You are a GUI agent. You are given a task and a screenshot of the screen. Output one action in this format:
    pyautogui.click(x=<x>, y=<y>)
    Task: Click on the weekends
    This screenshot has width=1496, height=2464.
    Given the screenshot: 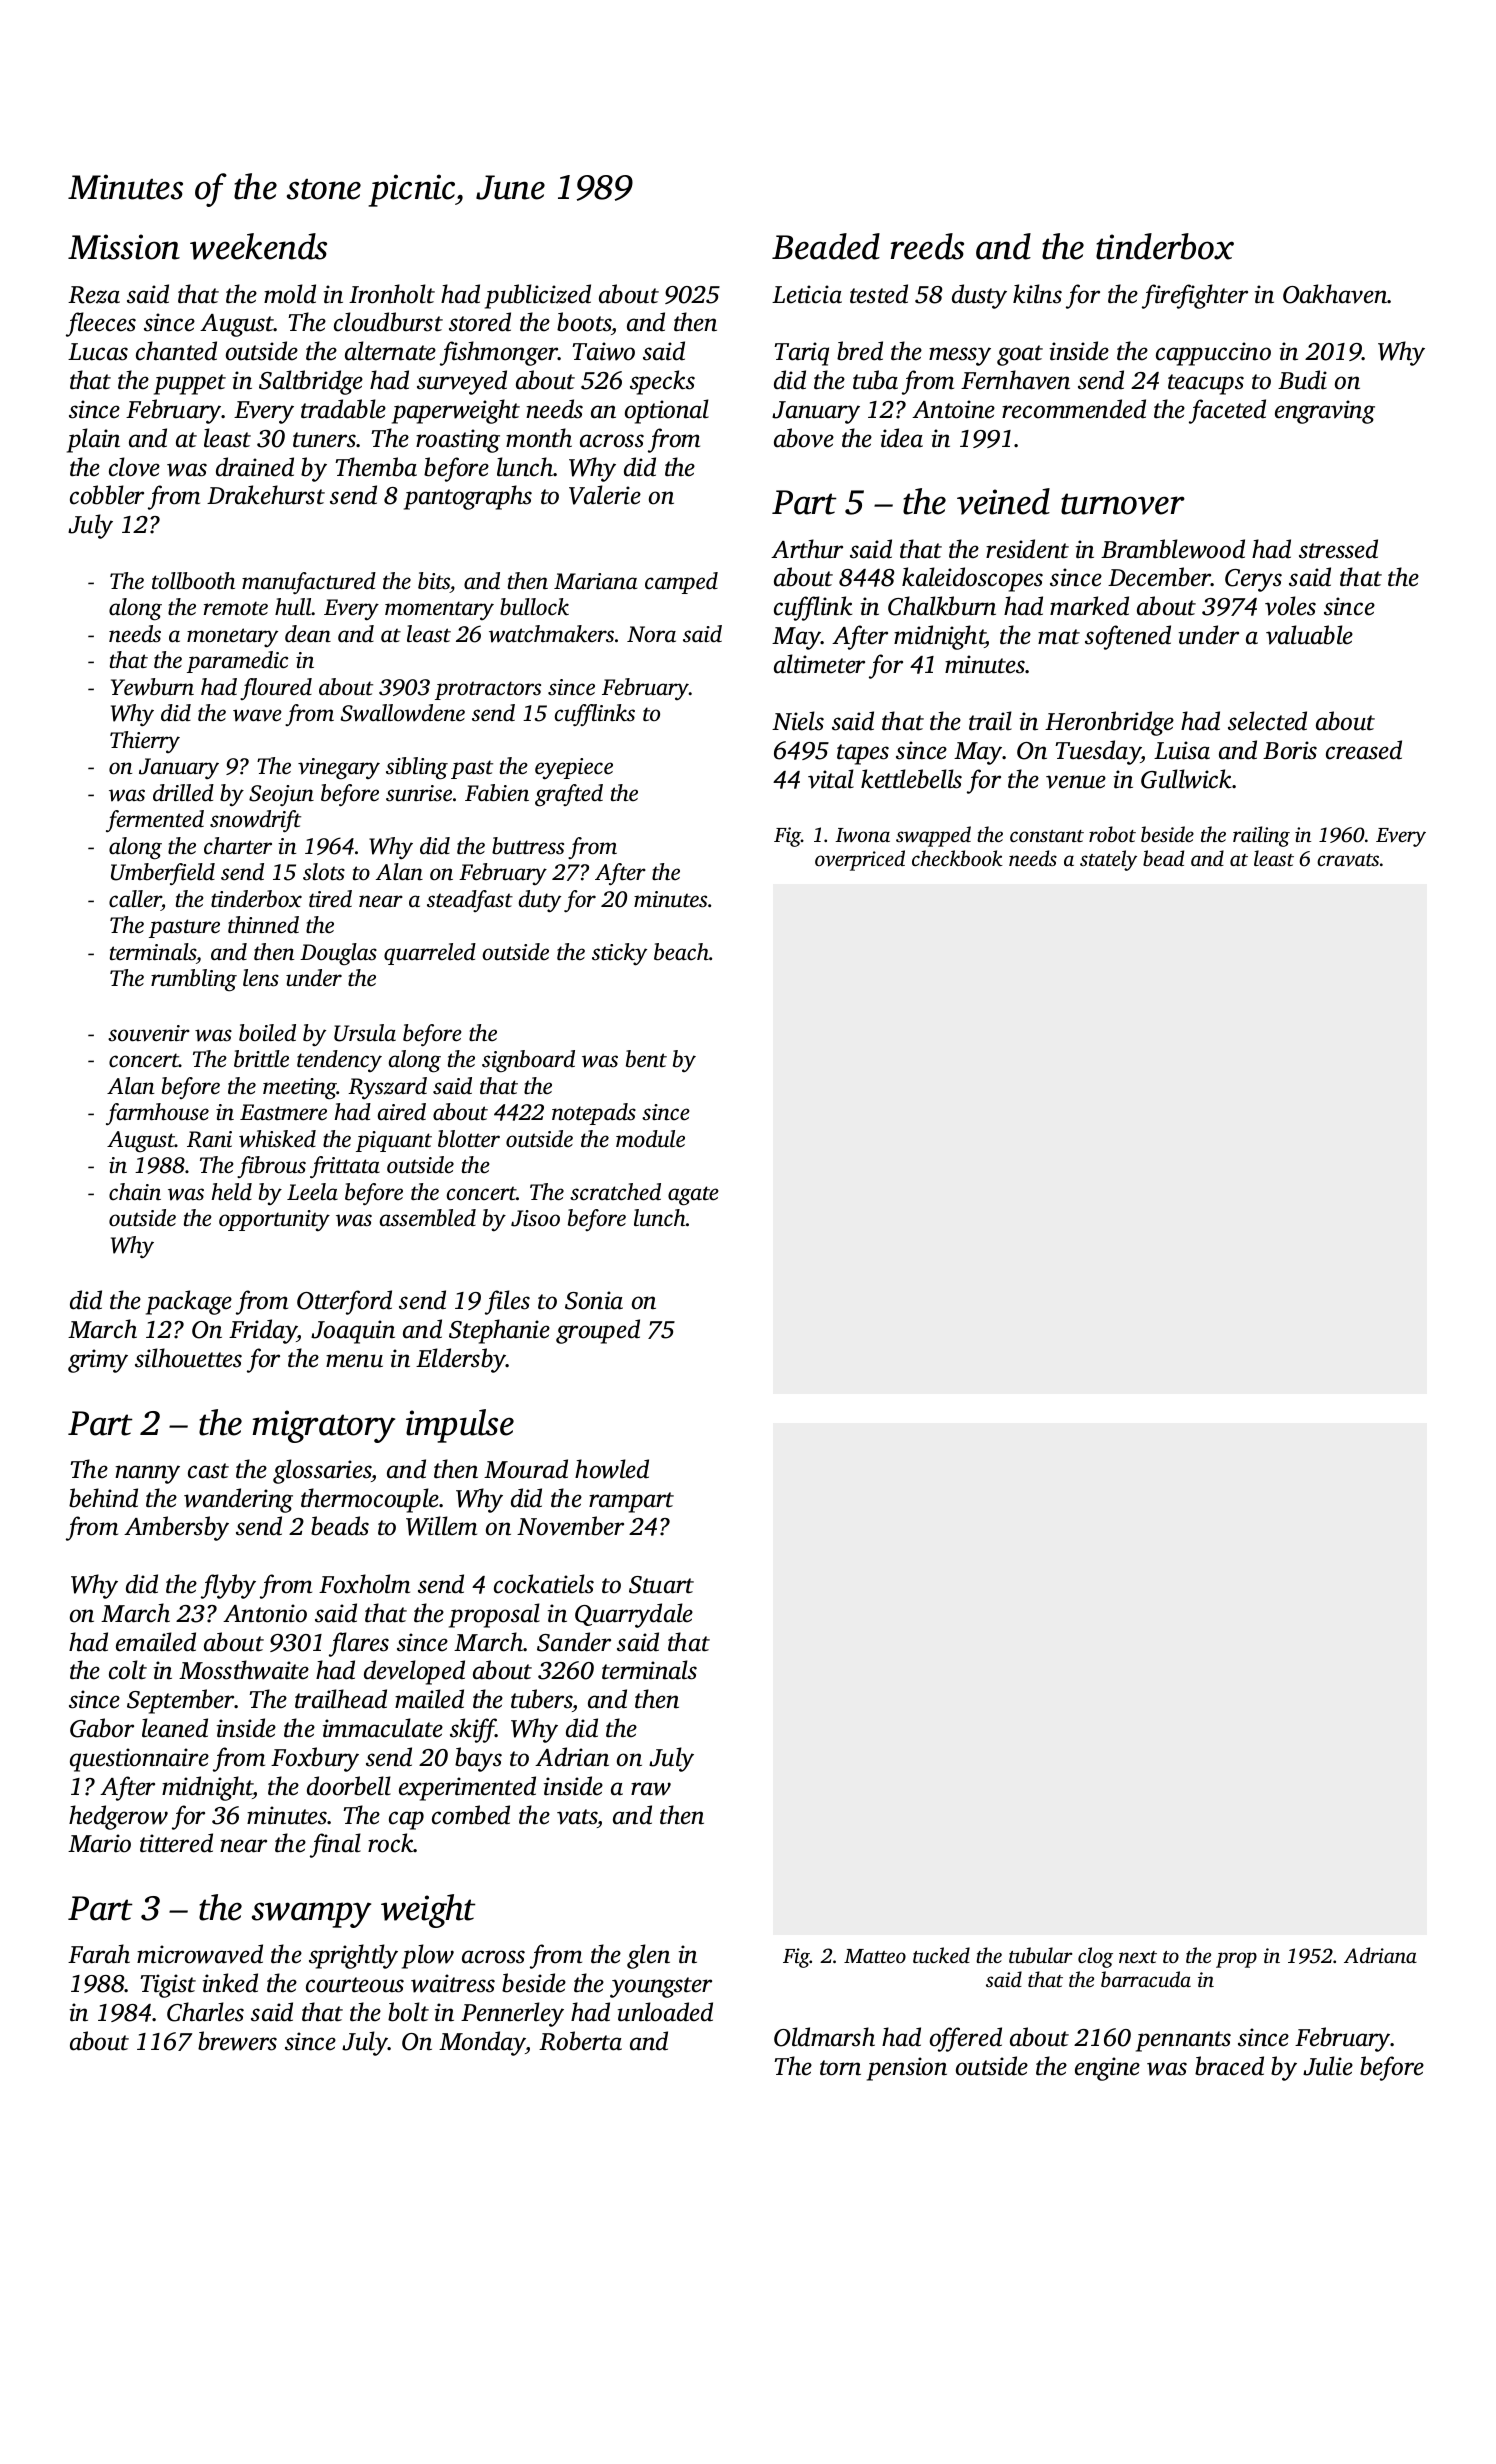 What is the action you would take?
    pyautogui.click(x=258, y=246)
